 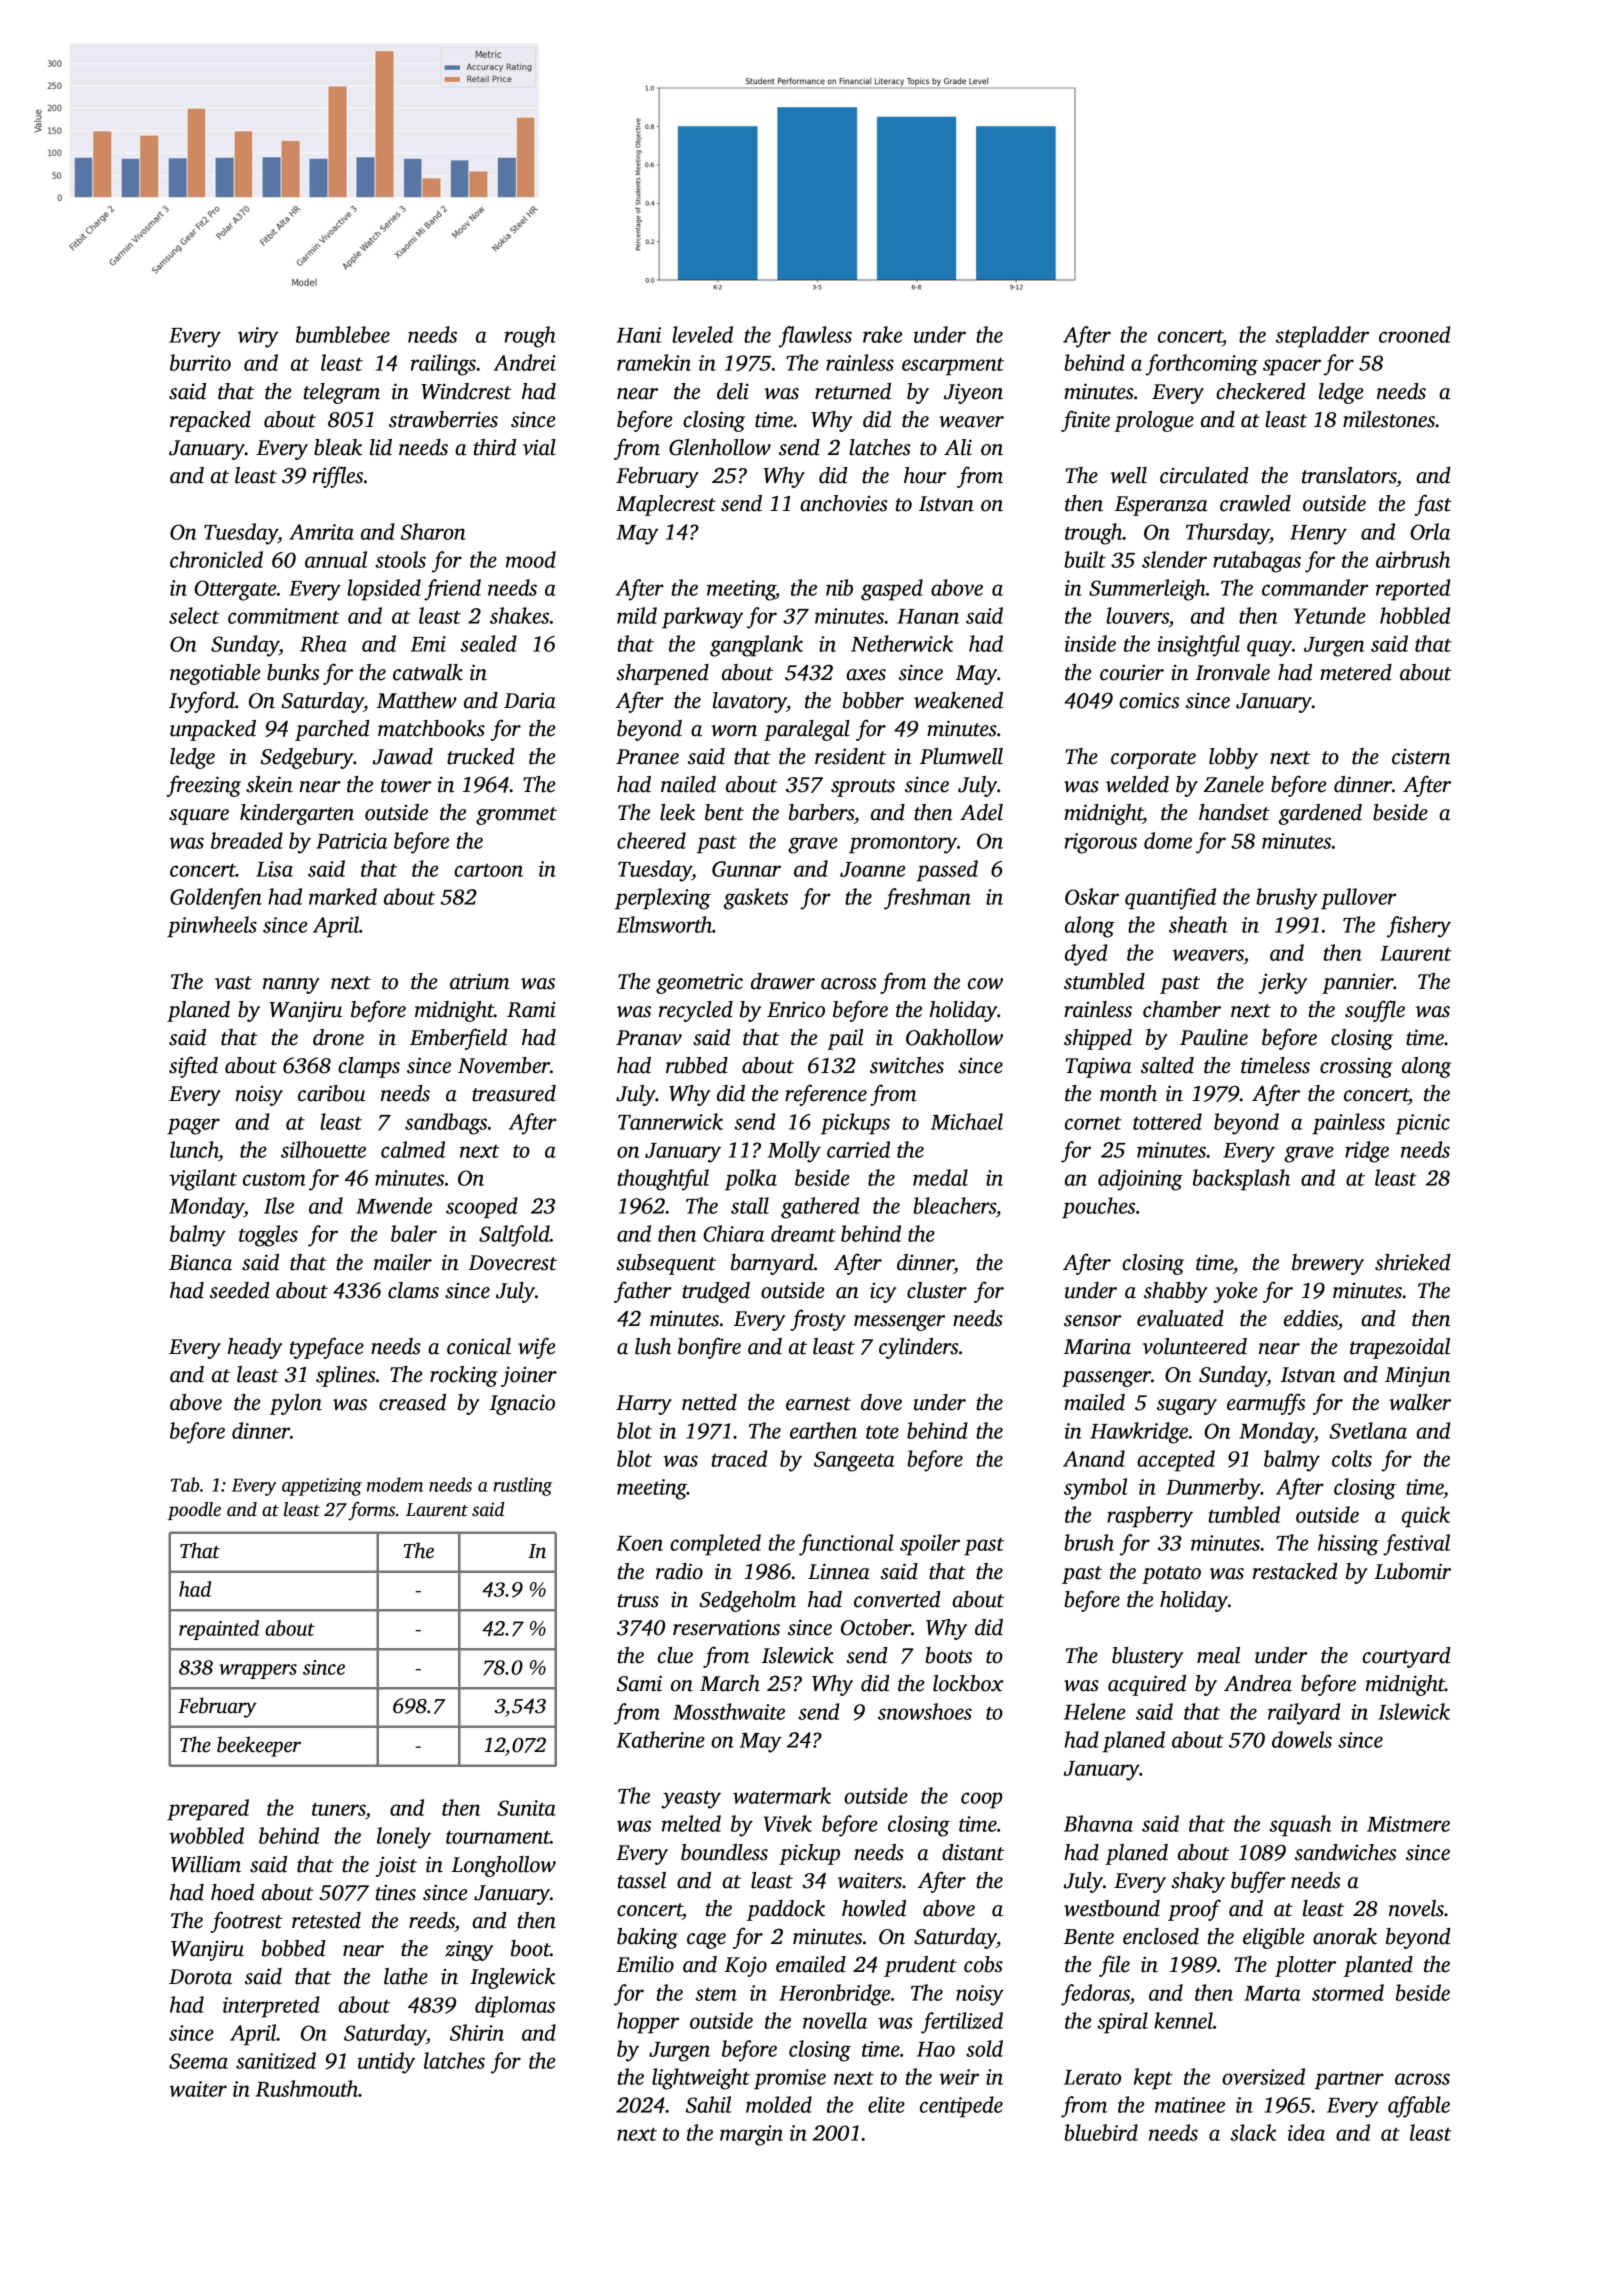 I want to click on worn, so click(x=734, y=731).
